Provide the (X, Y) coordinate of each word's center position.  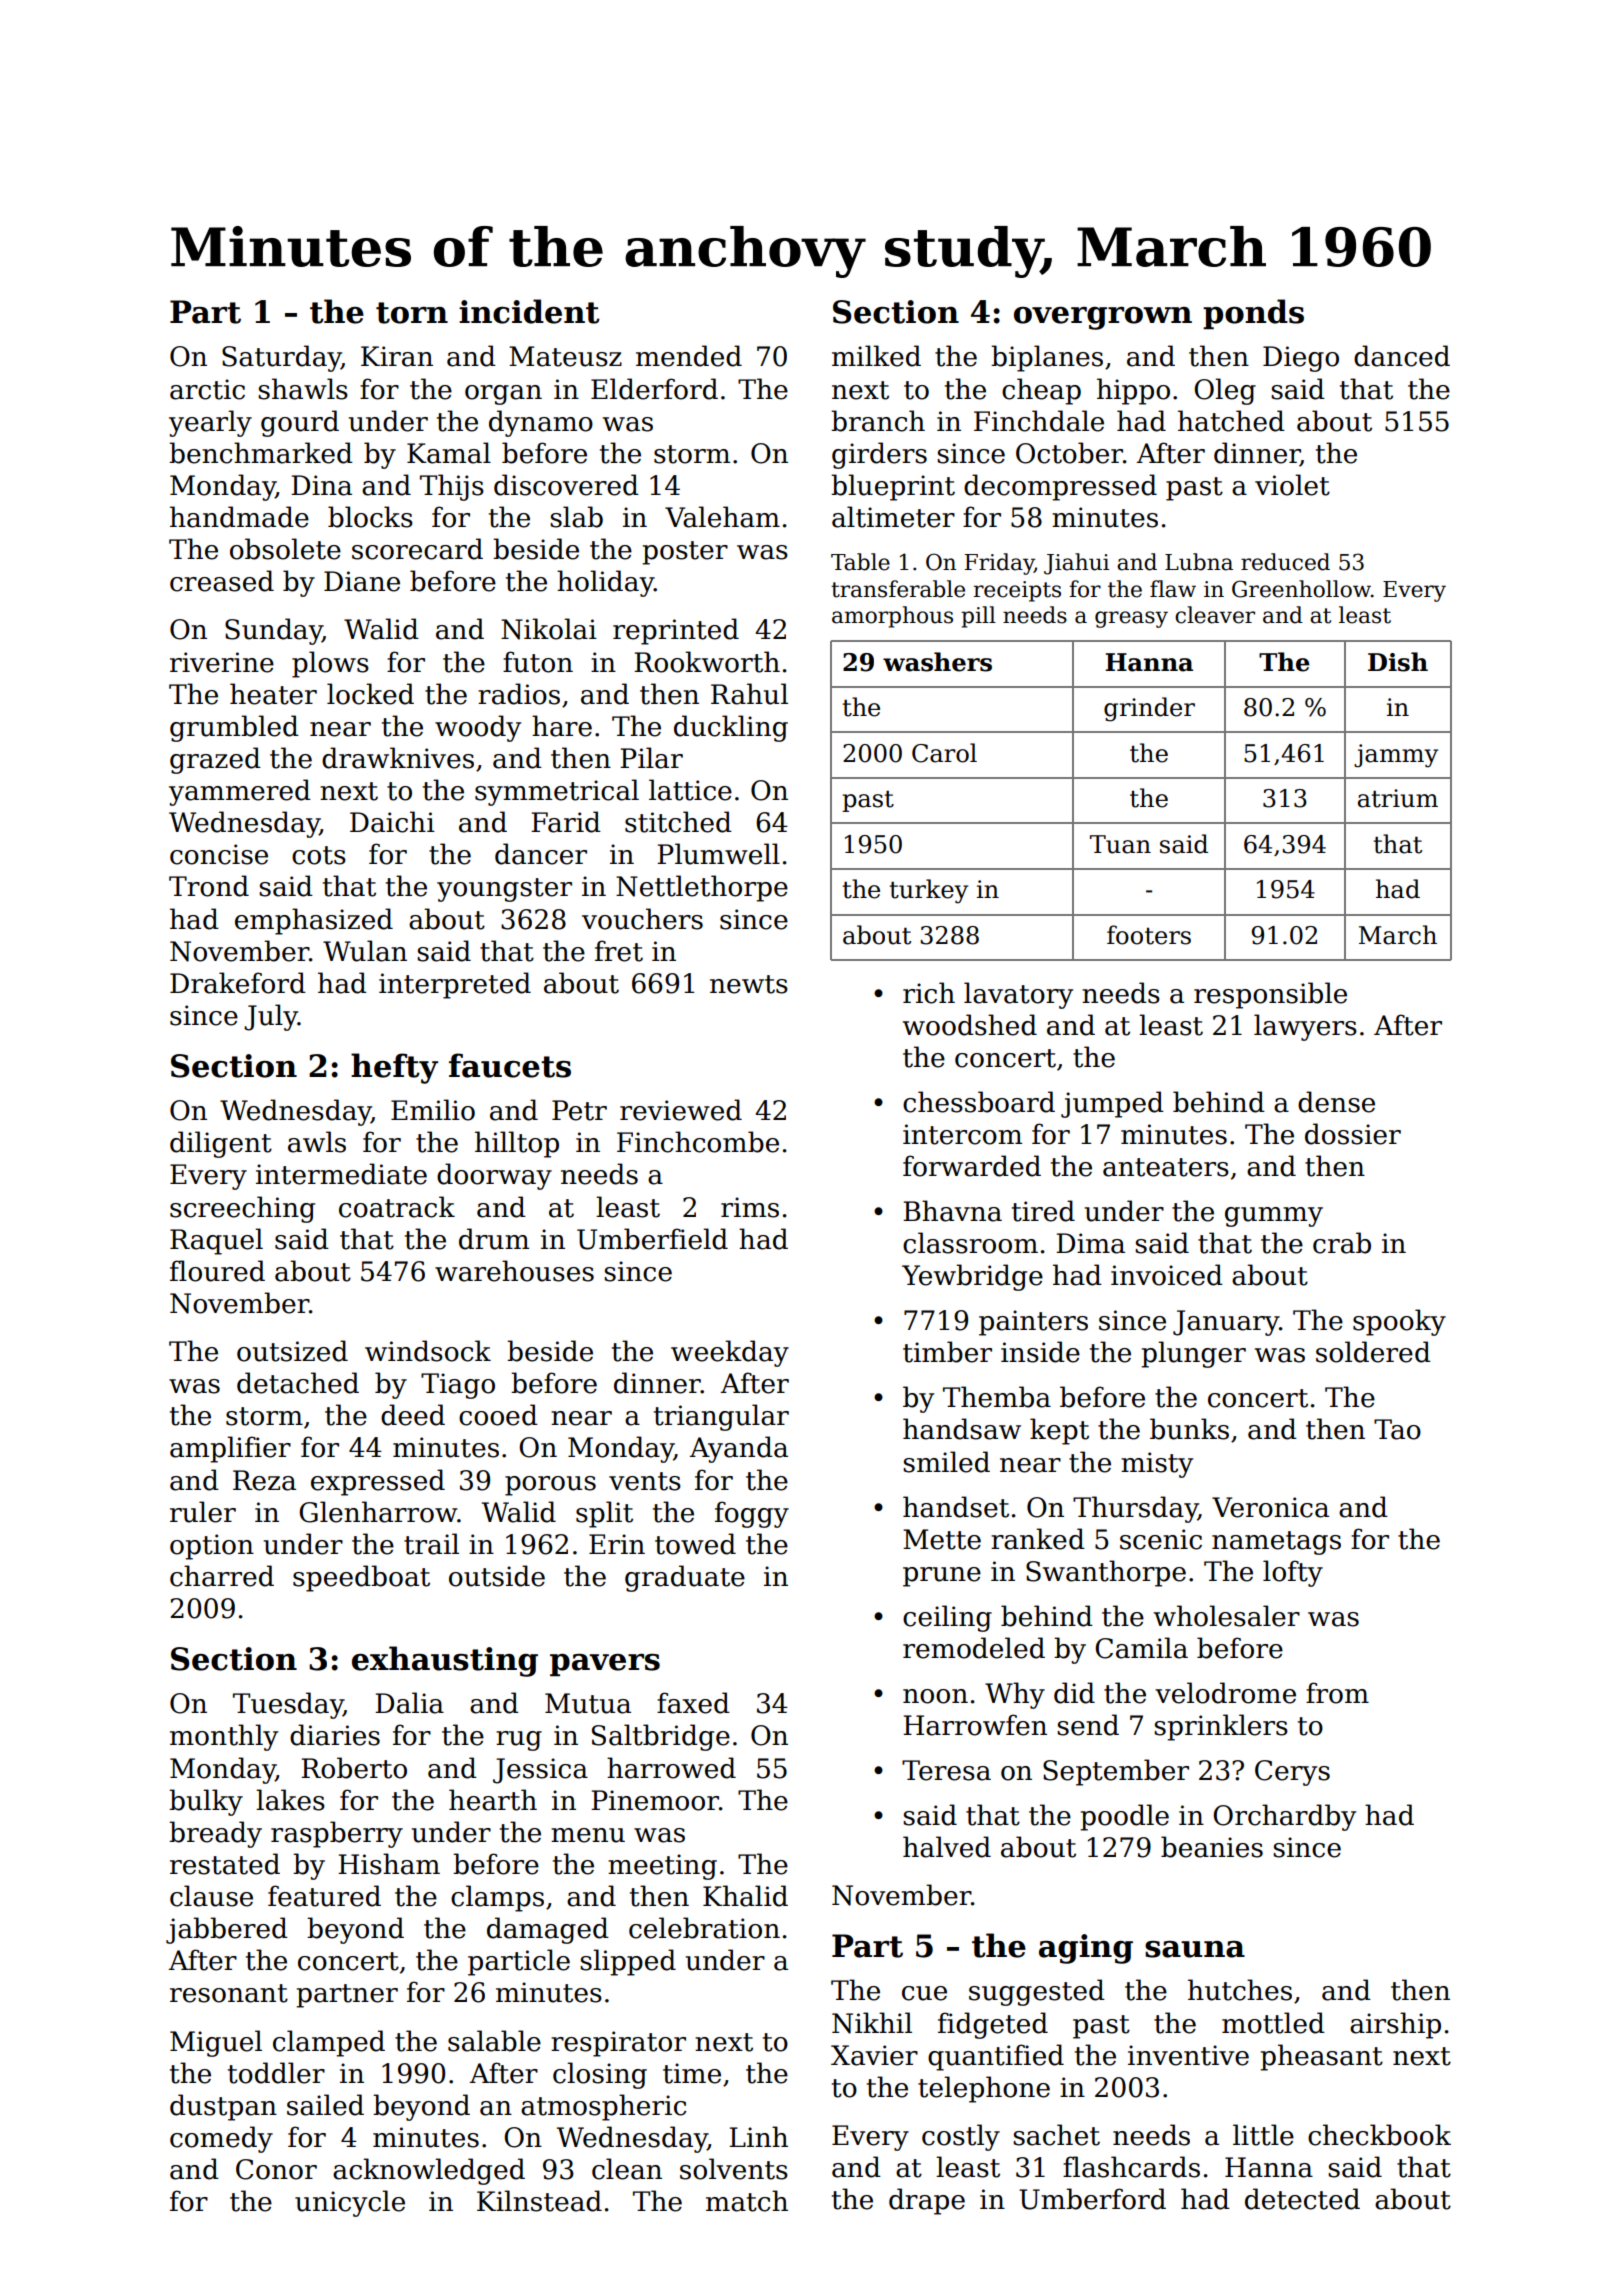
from (1337, 1693)
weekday (730, 1353)
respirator (618, 2044)
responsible (1270, 995)
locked (370, 694)
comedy (221, 2139)
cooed (498, 1415)
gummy (1274, 1217)
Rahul (749, 694)
